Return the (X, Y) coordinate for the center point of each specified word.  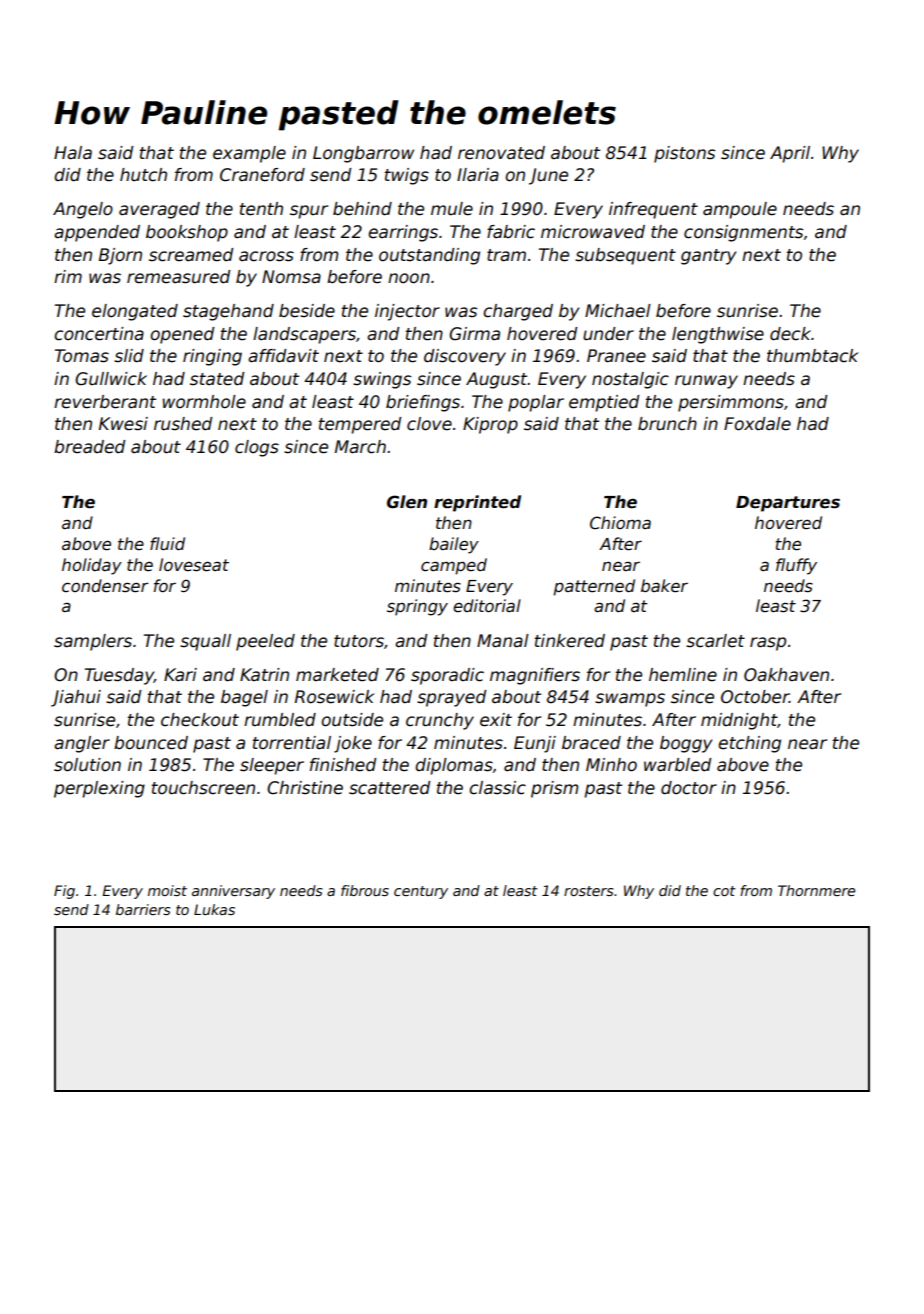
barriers (143, 909)
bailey (454, 545)
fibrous (365, 890)
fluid (167, 543)
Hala (73, 153)
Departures (788, 504)
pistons (684, 154)
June (548, 176)
